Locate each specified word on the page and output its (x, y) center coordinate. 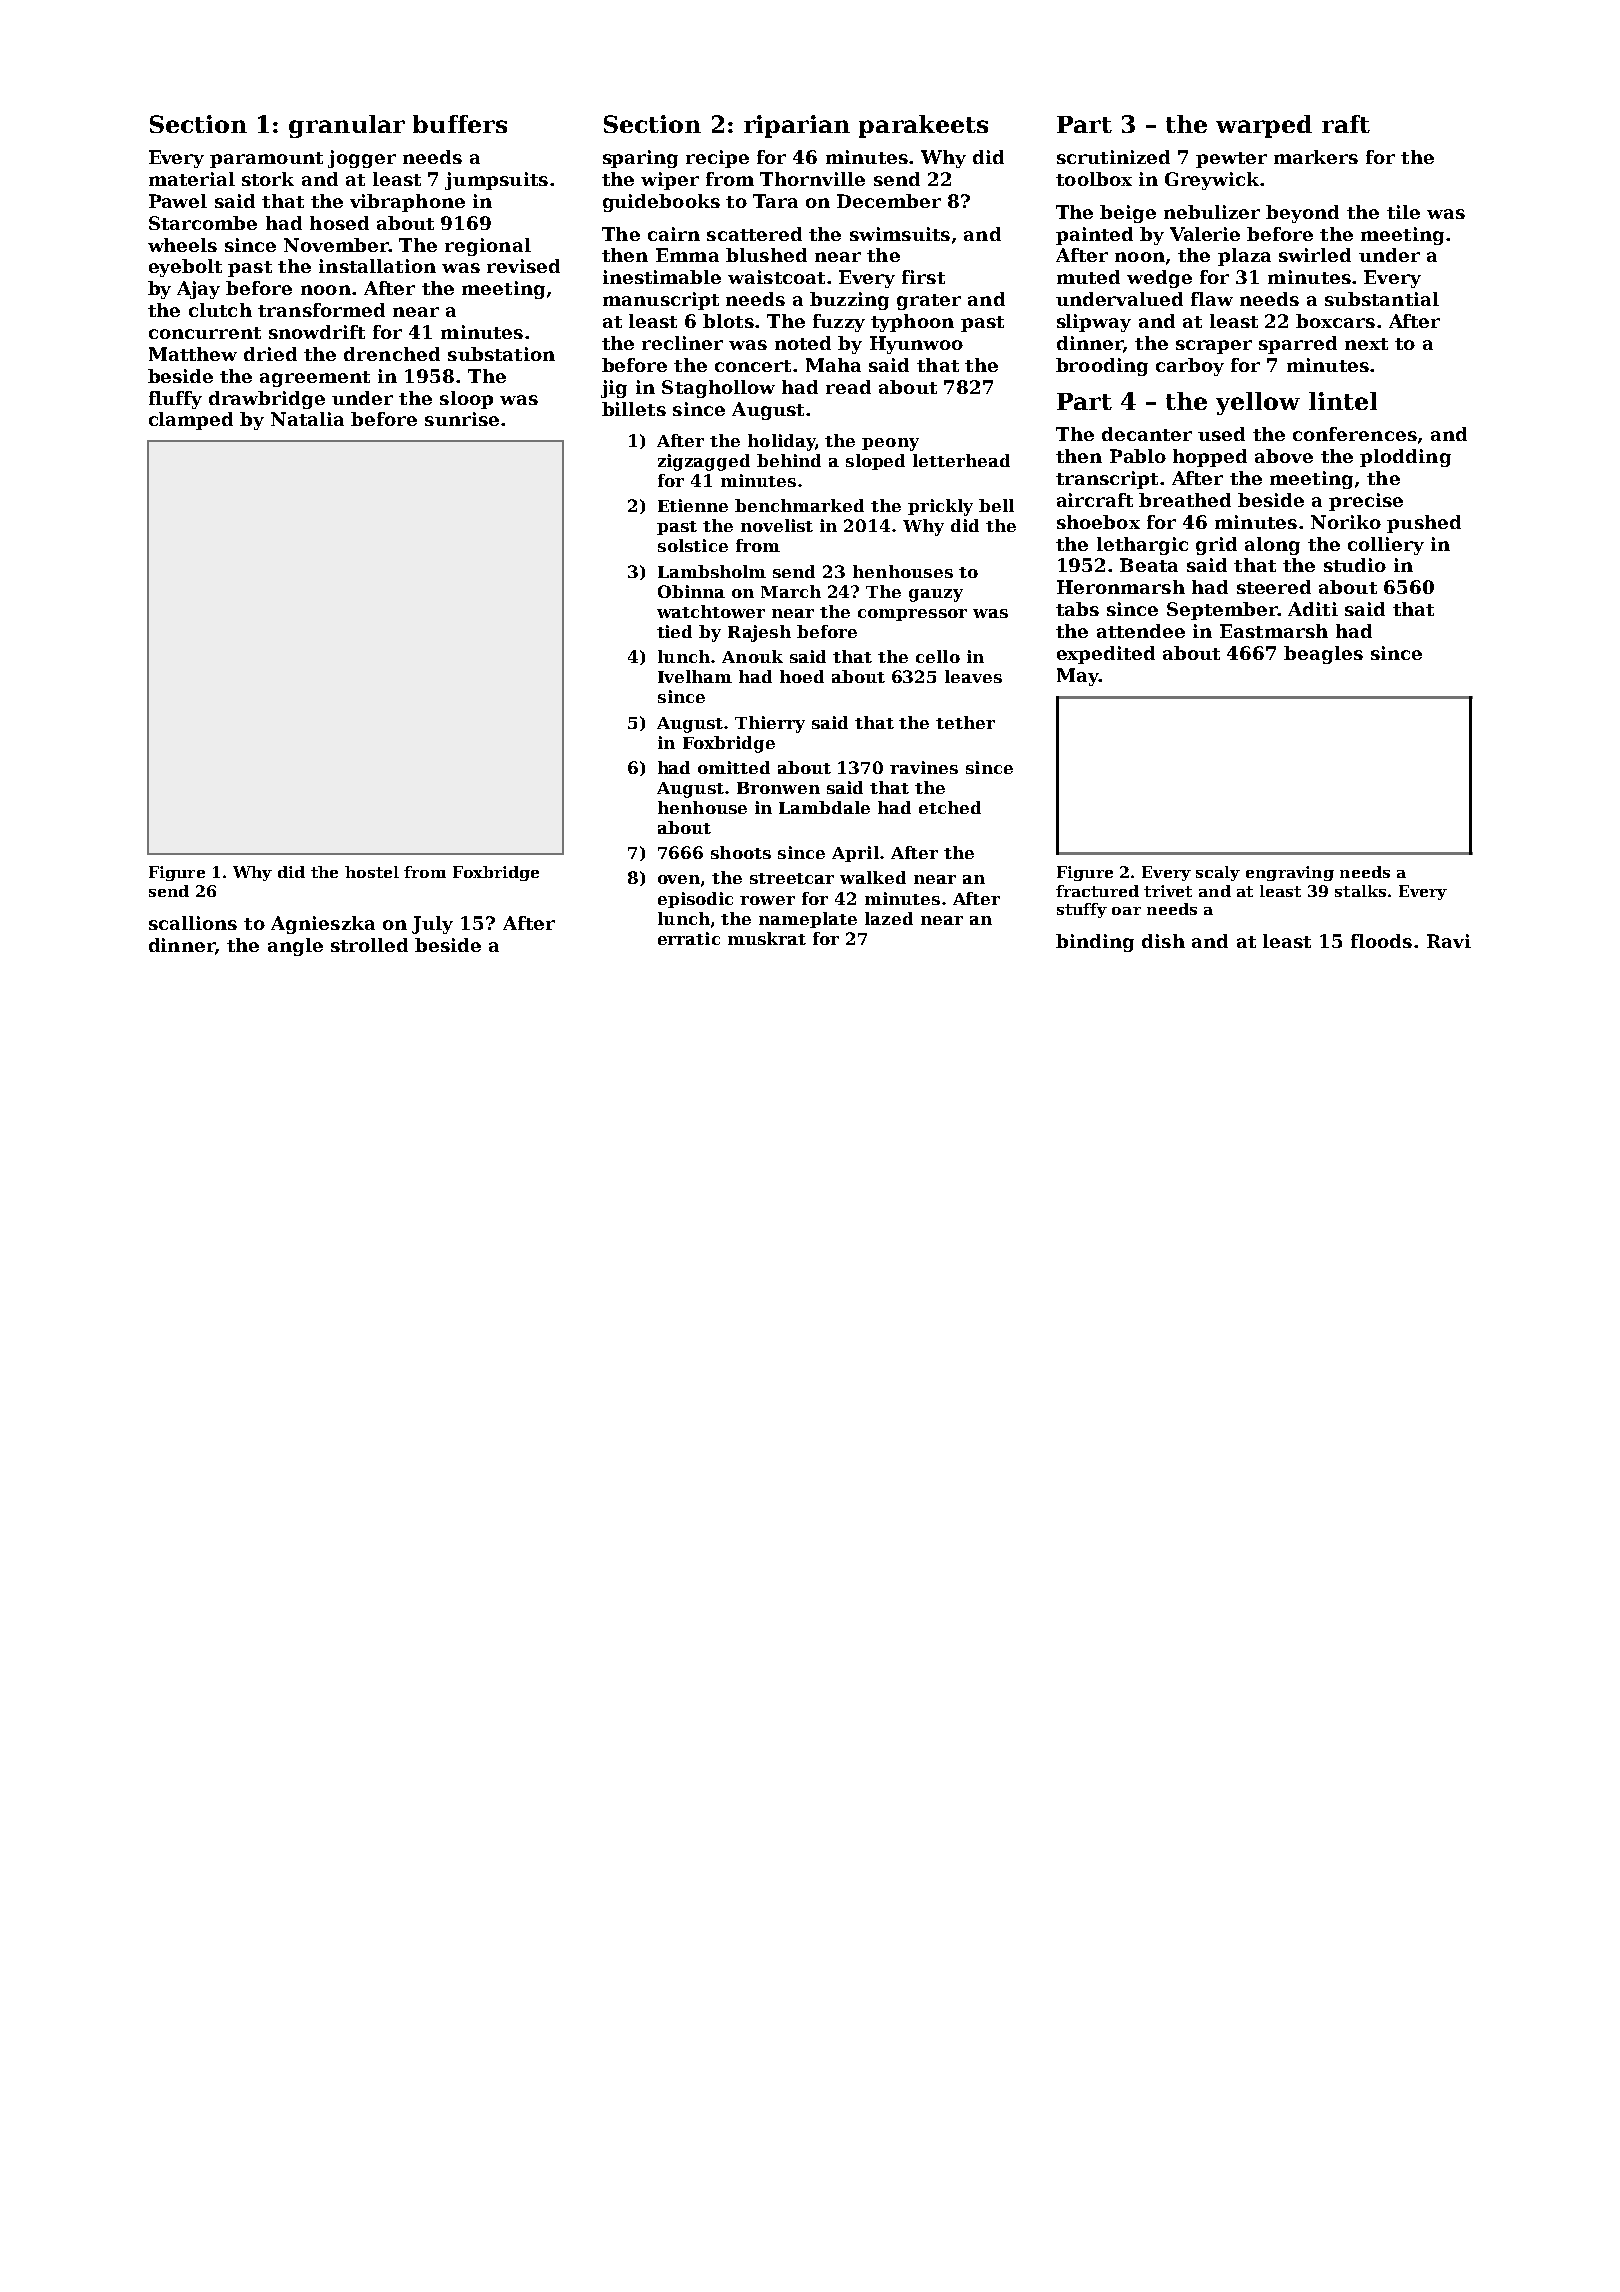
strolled (369, 945)
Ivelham (695, 676)
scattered (754, 234)
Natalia (307, 419)
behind (789, 460)
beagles (1323, 655)
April (855, 854)
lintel (1343, 401)
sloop (466, 400)
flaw (1212, 299)
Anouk (752, 656)
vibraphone (407, 203)
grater (929, 302)
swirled (1315, 255)
